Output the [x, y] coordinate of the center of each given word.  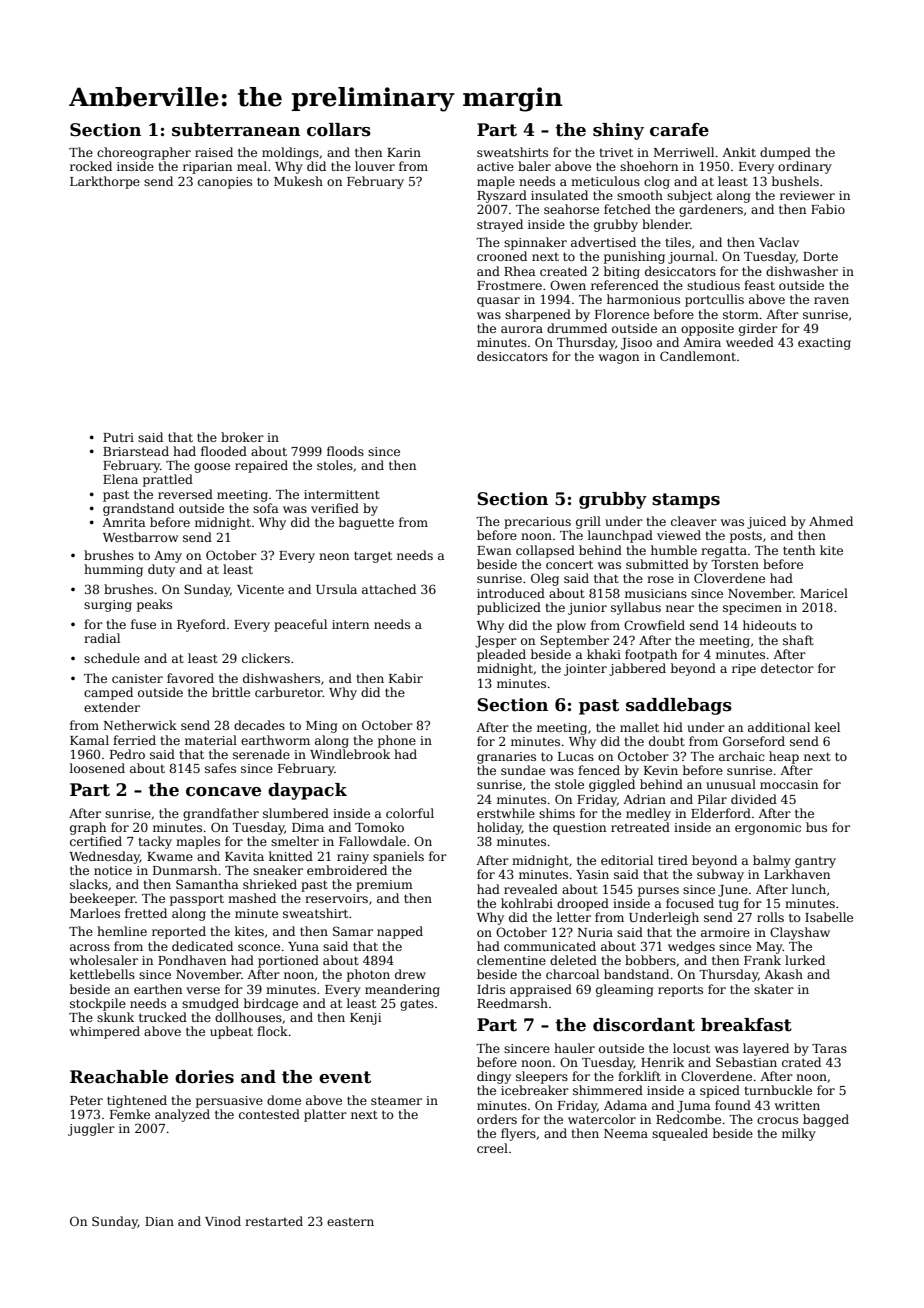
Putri [118, 437]
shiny [618, 131]
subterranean [236, 130]
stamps [686, 501]
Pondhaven [192, 960]
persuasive [229, 1102]
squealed [680, 1134]
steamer [396, 1100]
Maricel [824, 593]
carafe [679, 130]
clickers [266, 658]
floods [345, 451]
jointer [585, 670]
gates [417, 1005]
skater [774, 989]
